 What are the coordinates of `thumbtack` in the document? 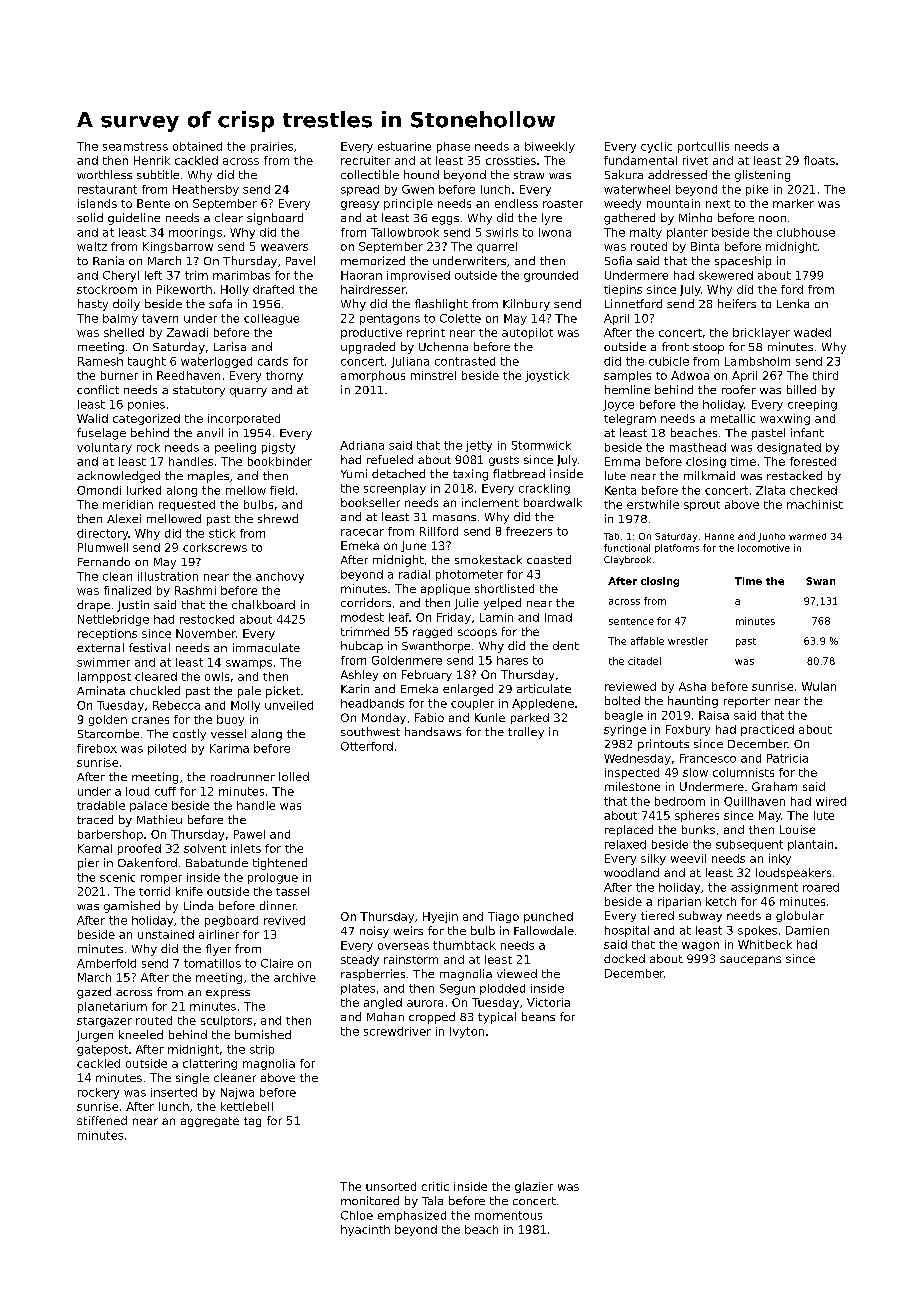 It's located at (464, 945).
